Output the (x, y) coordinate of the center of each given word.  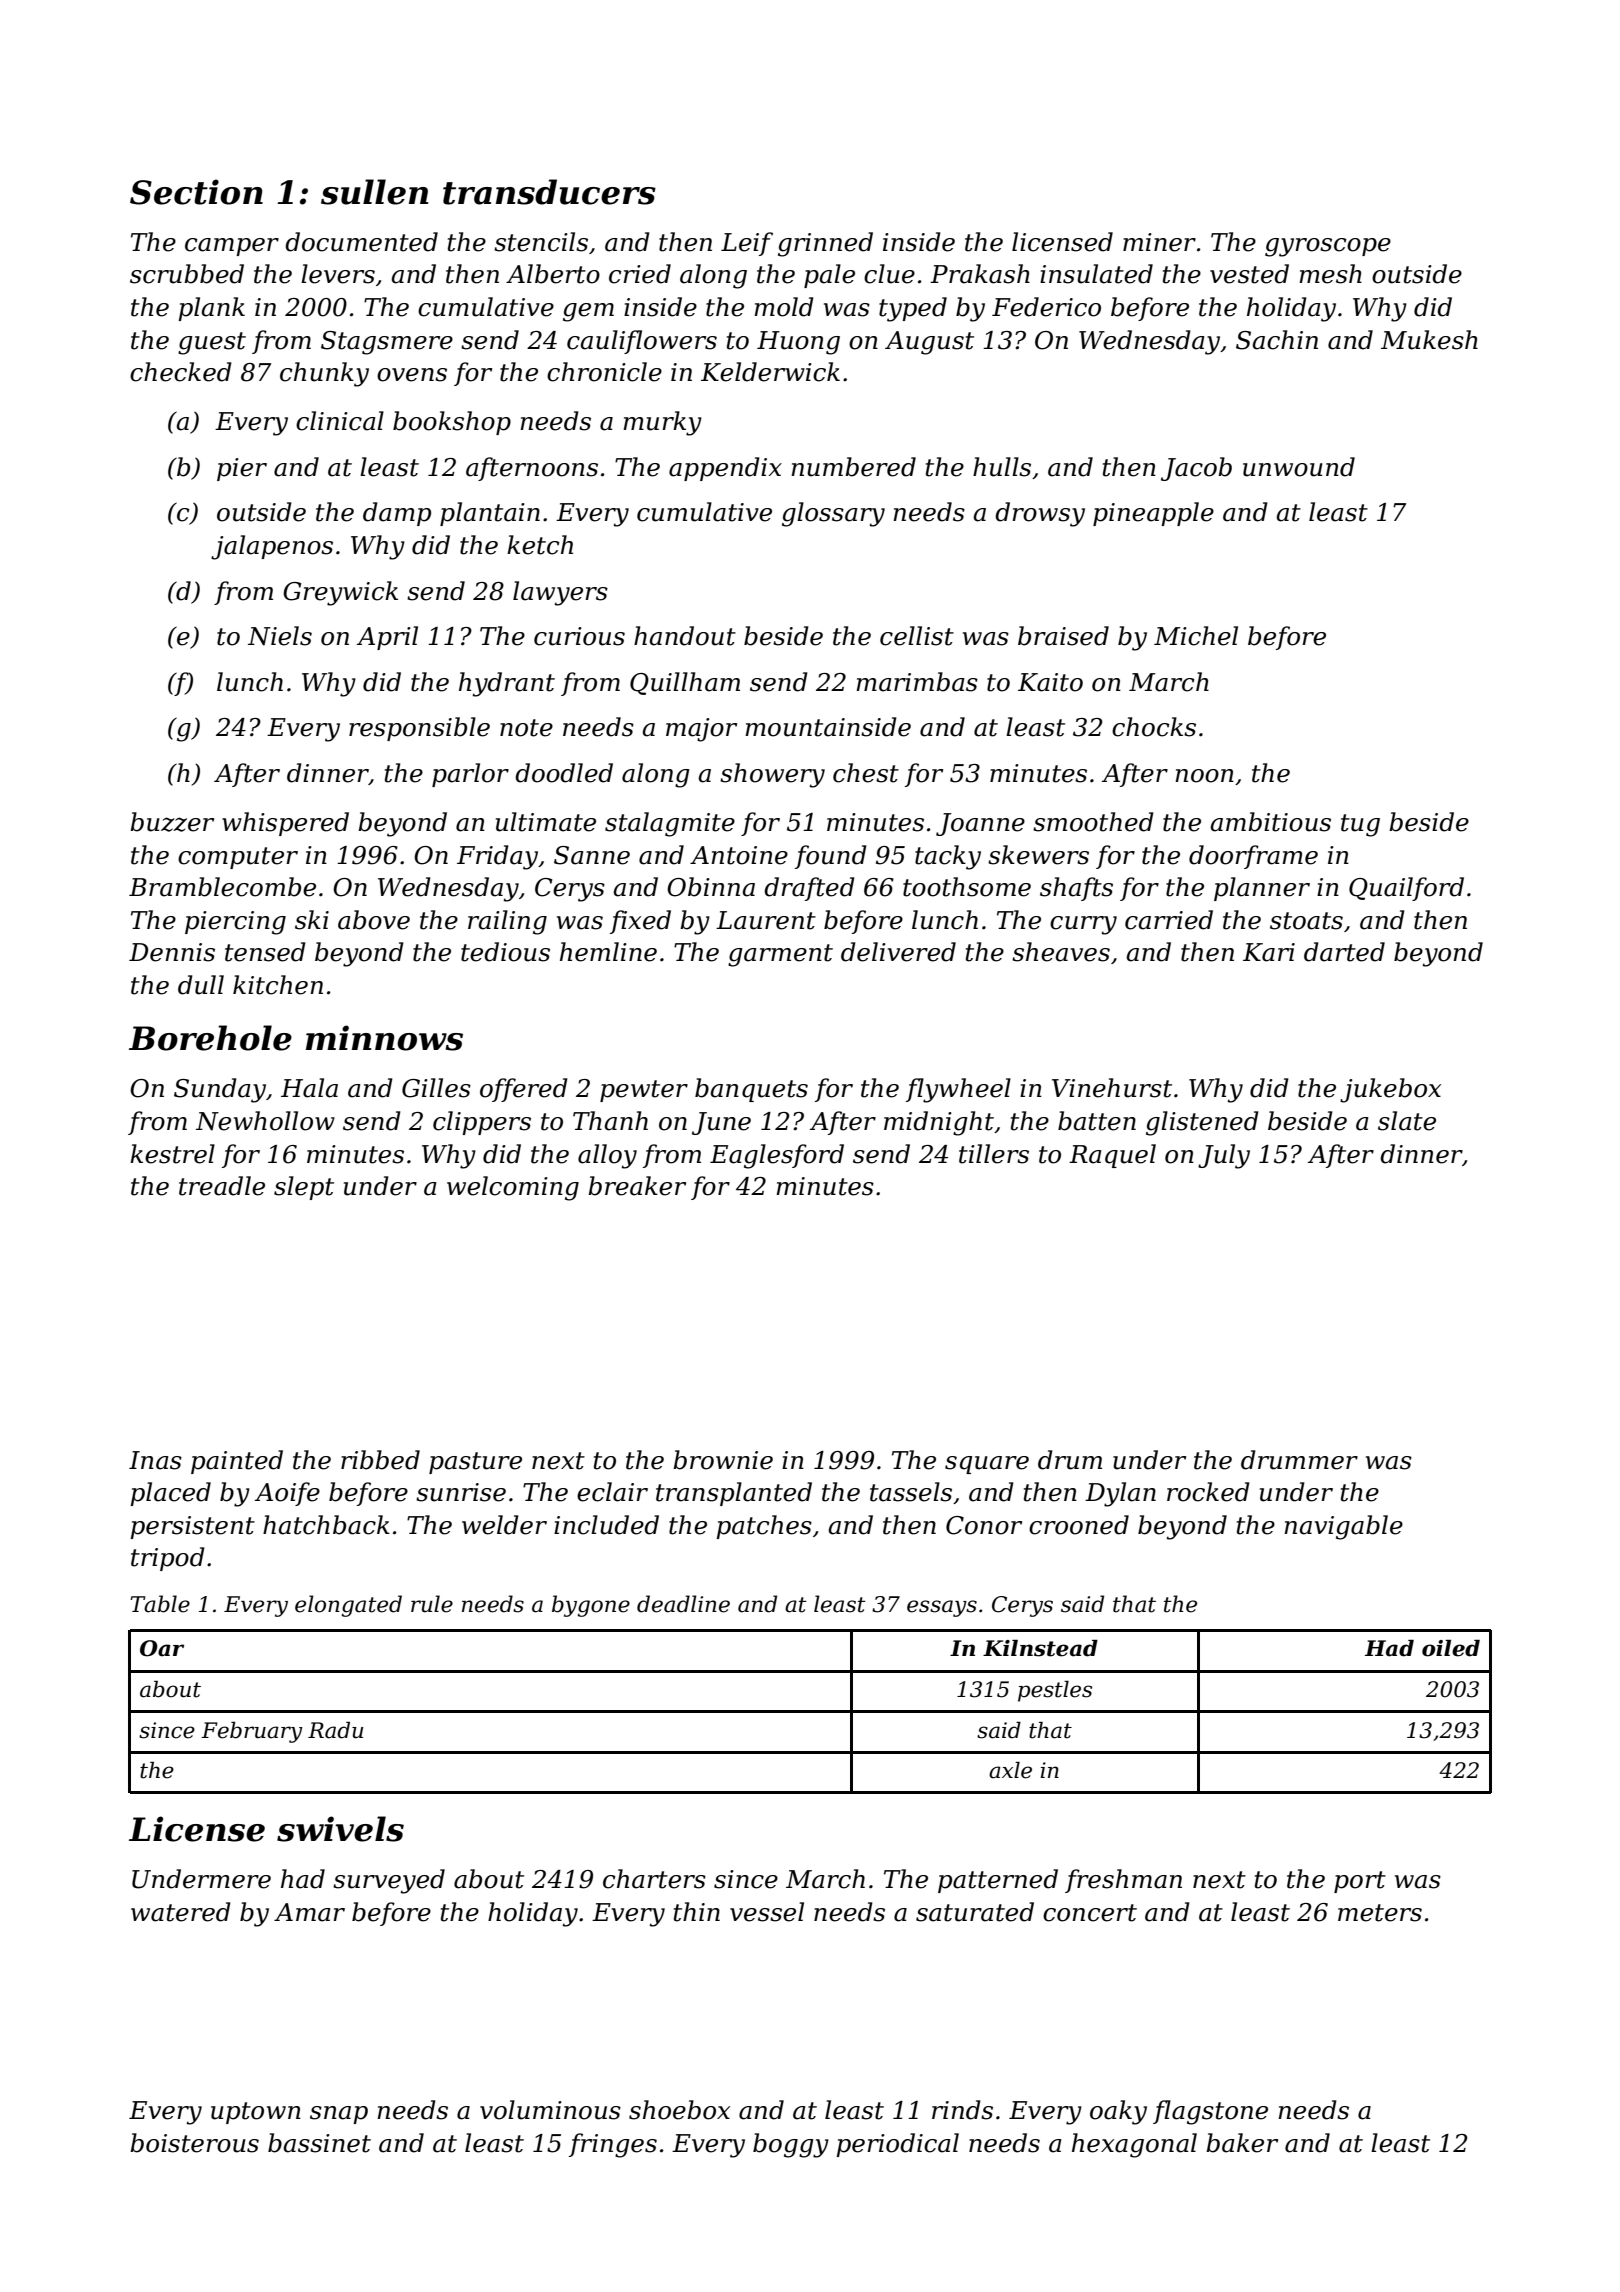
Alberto (553, 274)
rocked (1208, 1492)
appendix (725, 469)
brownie (723, 1460)
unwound (1299, 467)
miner (1159, 242)
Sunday (220, 1090)
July (1224, 1156)
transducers (549, 192)
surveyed (389, 1881)
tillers (994, 1154)
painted (237, 1462)
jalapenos (272, 547)
